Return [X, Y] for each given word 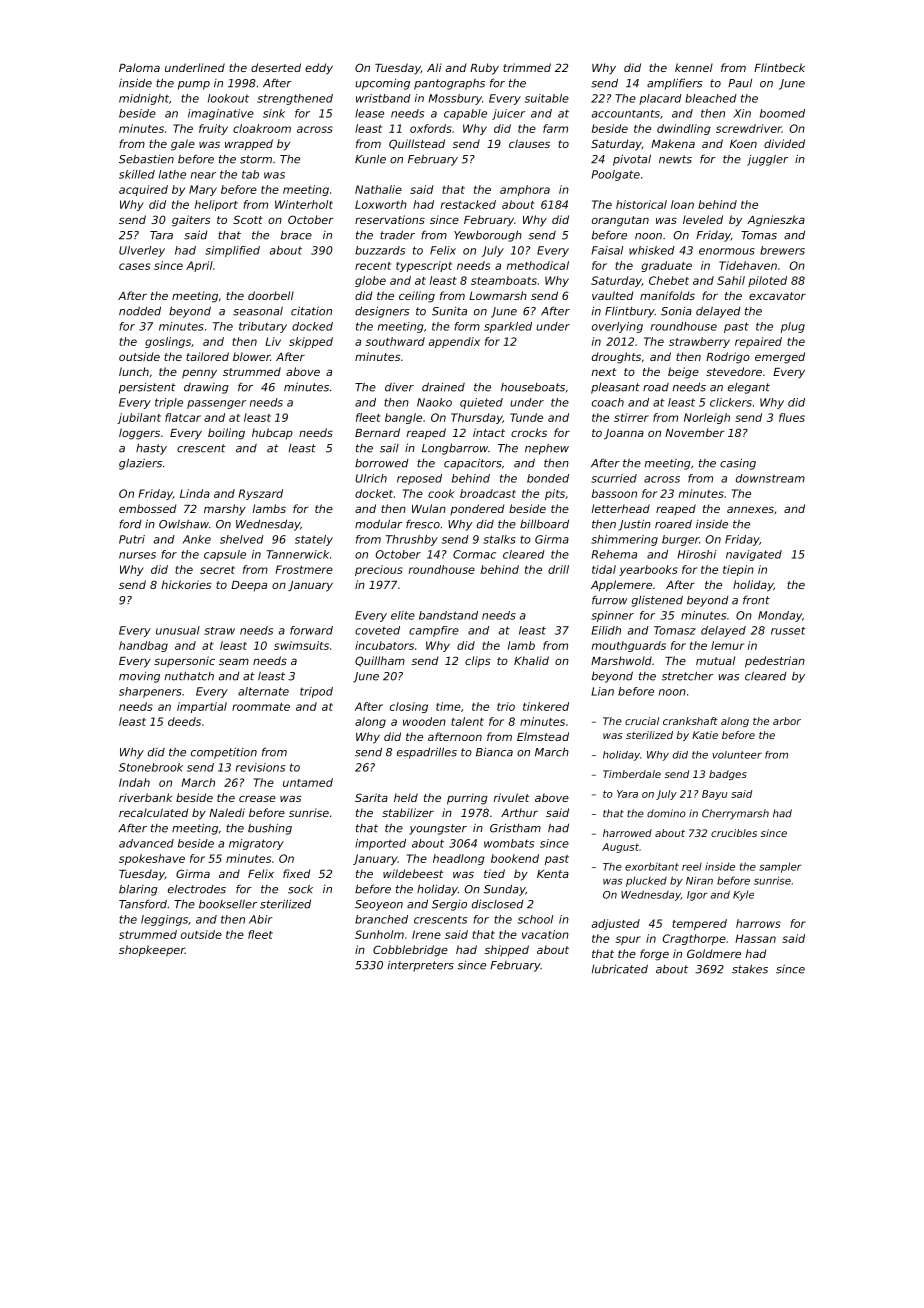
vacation [545, 934]
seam [234, 661]
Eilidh [606, 630]
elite [403, 615]
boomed [782, 113]
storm [256, 159]
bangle [403, 418]
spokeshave [152, 859]
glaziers [140, 464]
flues [792, 417]
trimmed [527, 67]
